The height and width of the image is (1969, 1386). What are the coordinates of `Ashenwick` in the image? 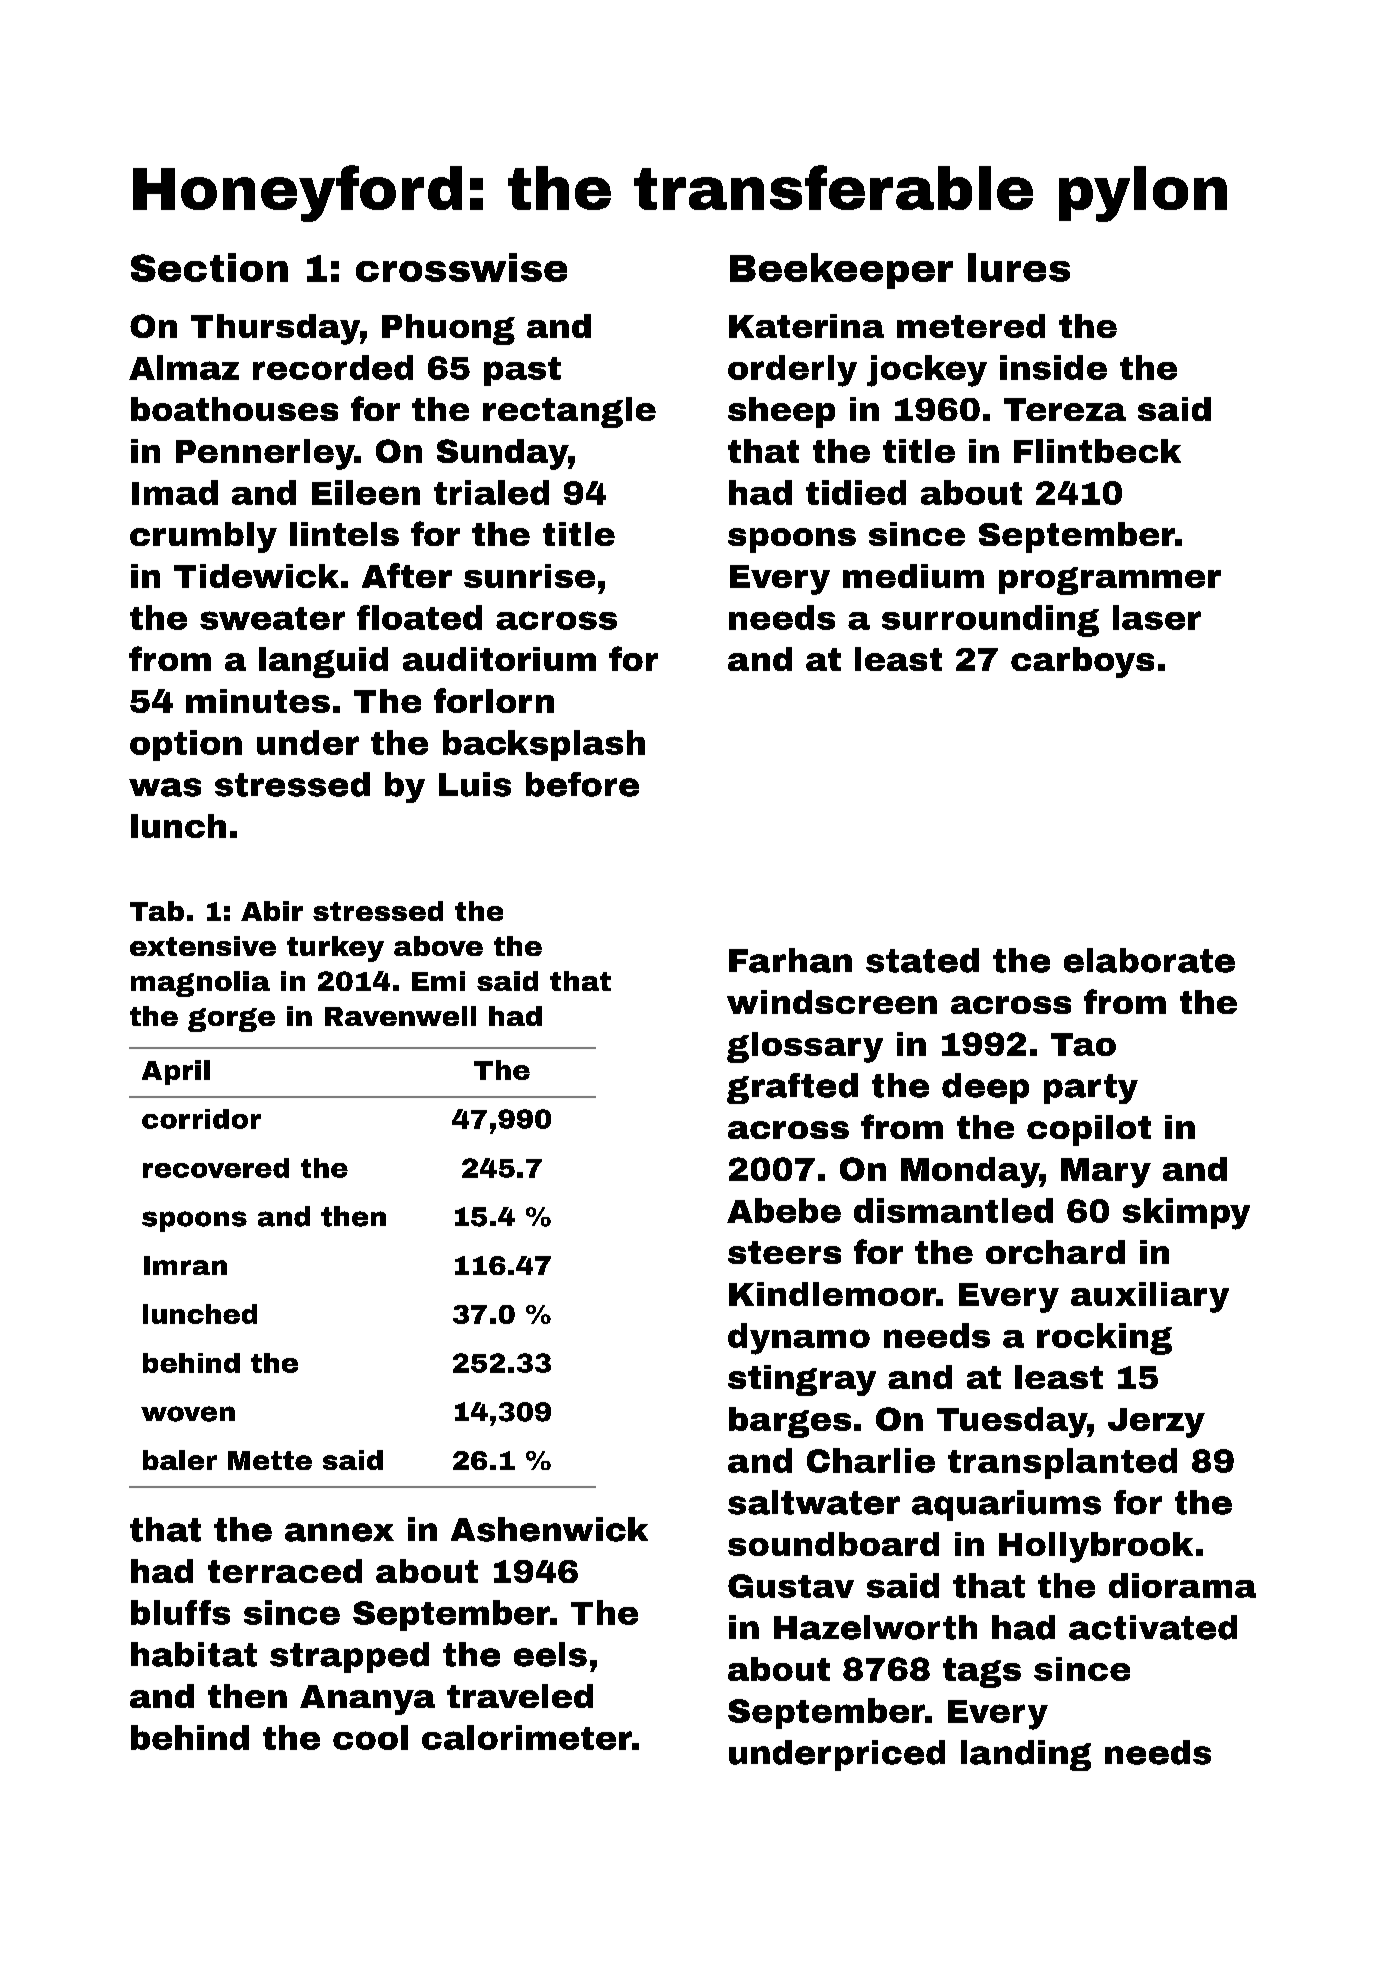 It's located at (549, 1529).
